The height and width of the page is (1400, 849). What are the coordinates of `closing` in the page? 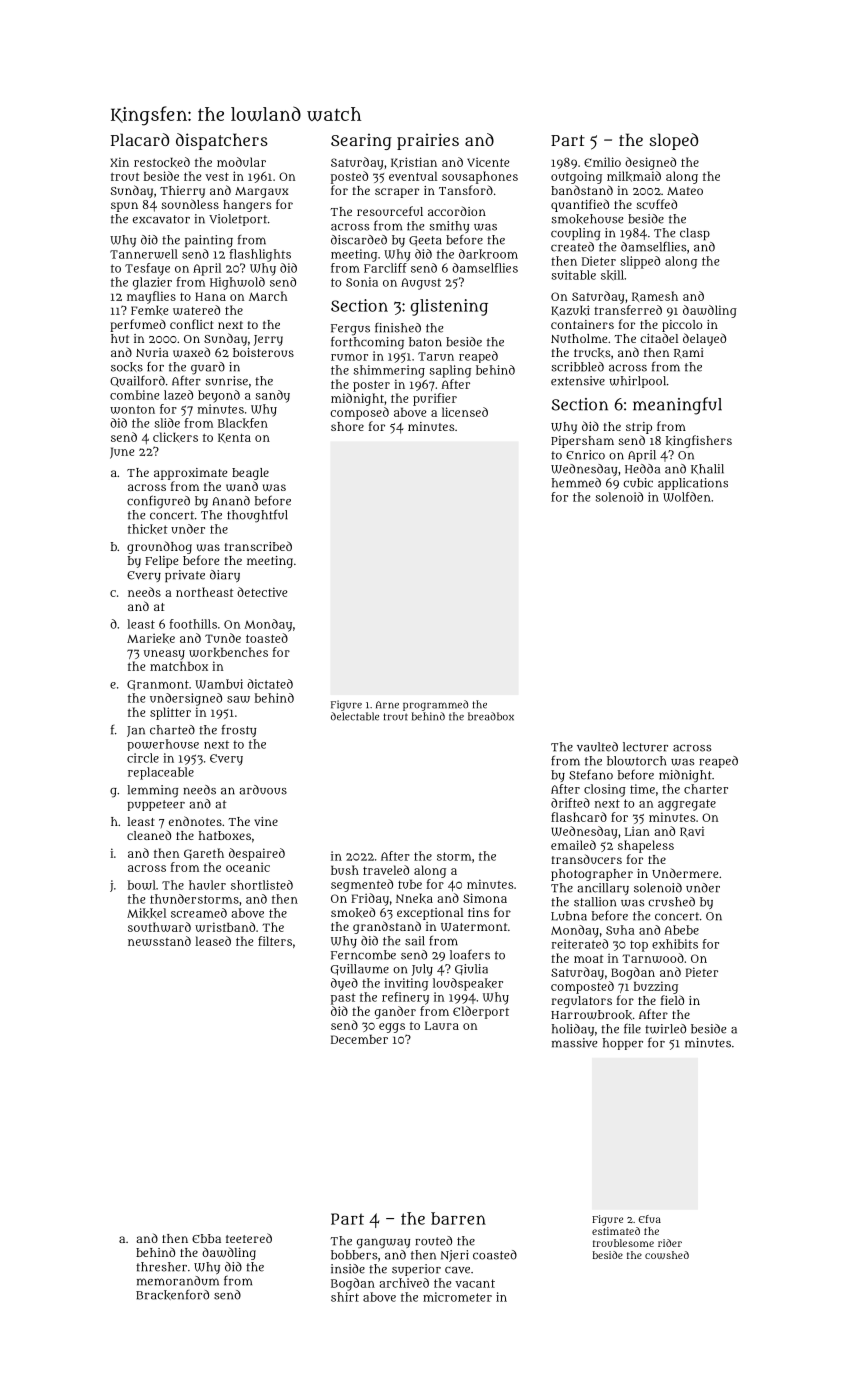 It's located at (605, 790).
